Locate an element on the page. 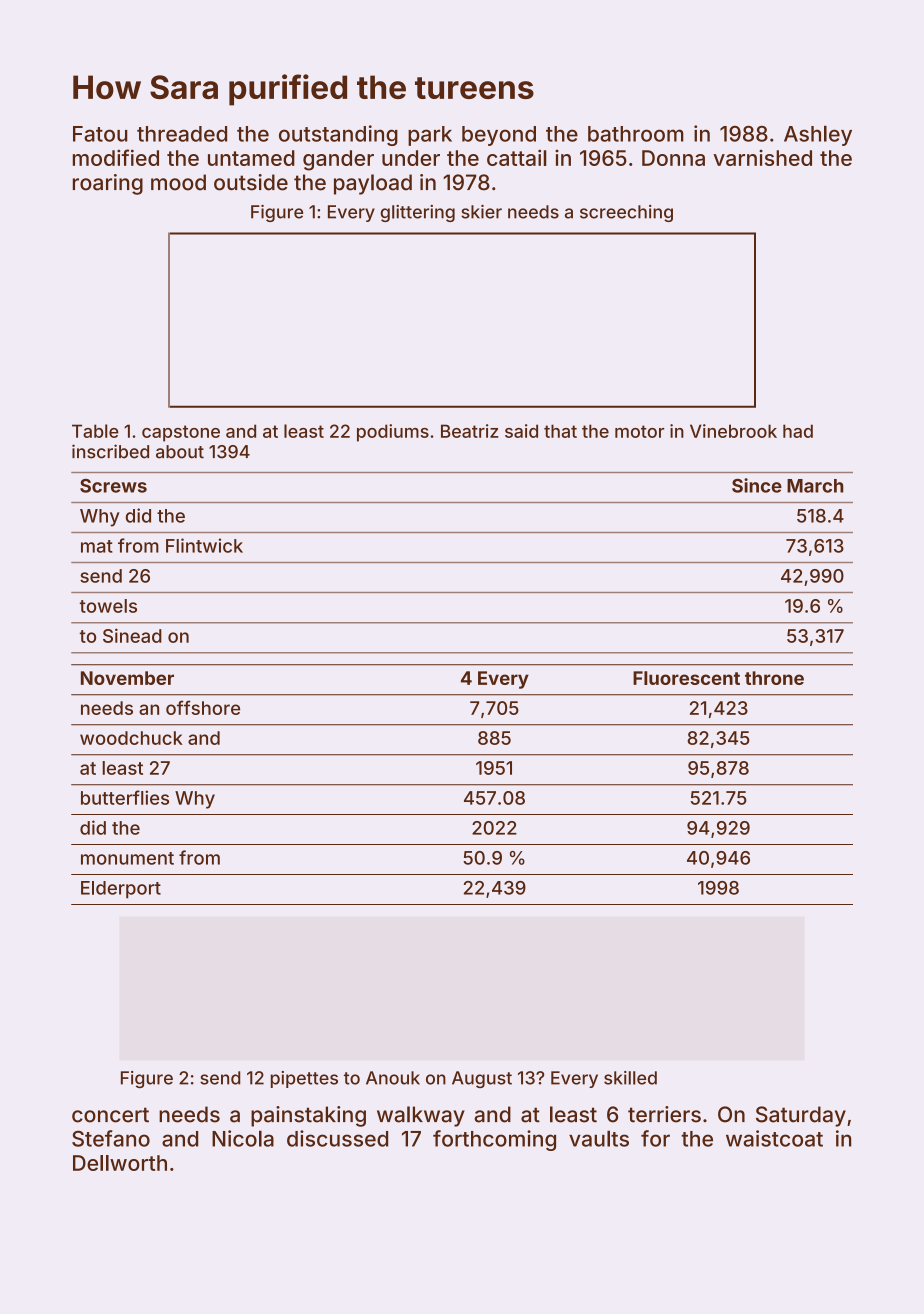 The width and height of the page is (924, 1314). Beatriz is located at coordinates (470, 431).
